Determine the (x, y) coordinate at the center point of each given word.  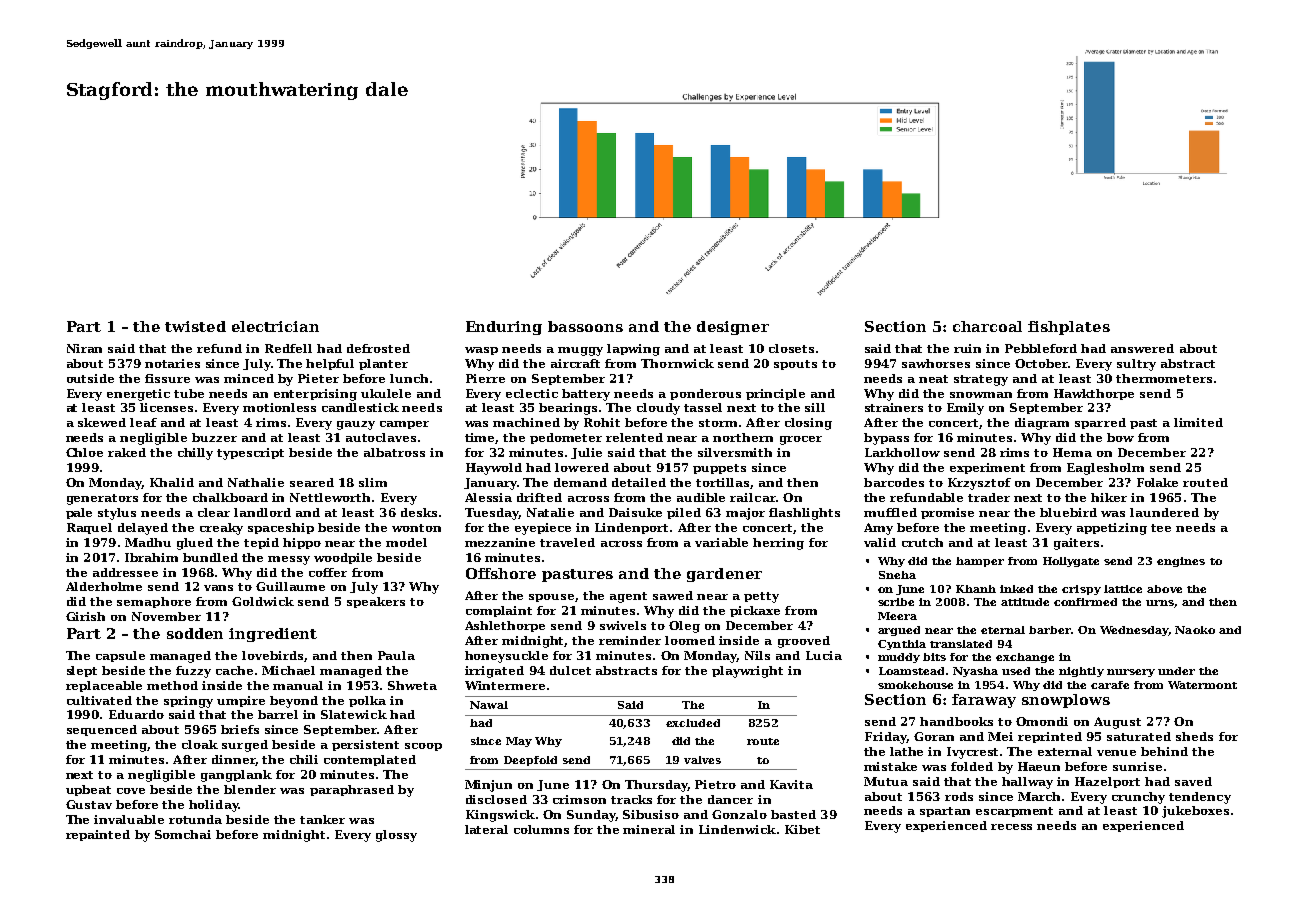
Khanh (976, 589)
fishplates (1069, 328)
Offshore (501, 573)
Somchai (183, 834)
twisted (195, 326)
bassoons (585, 326)
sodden (195, 633)
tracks (631, 799)
